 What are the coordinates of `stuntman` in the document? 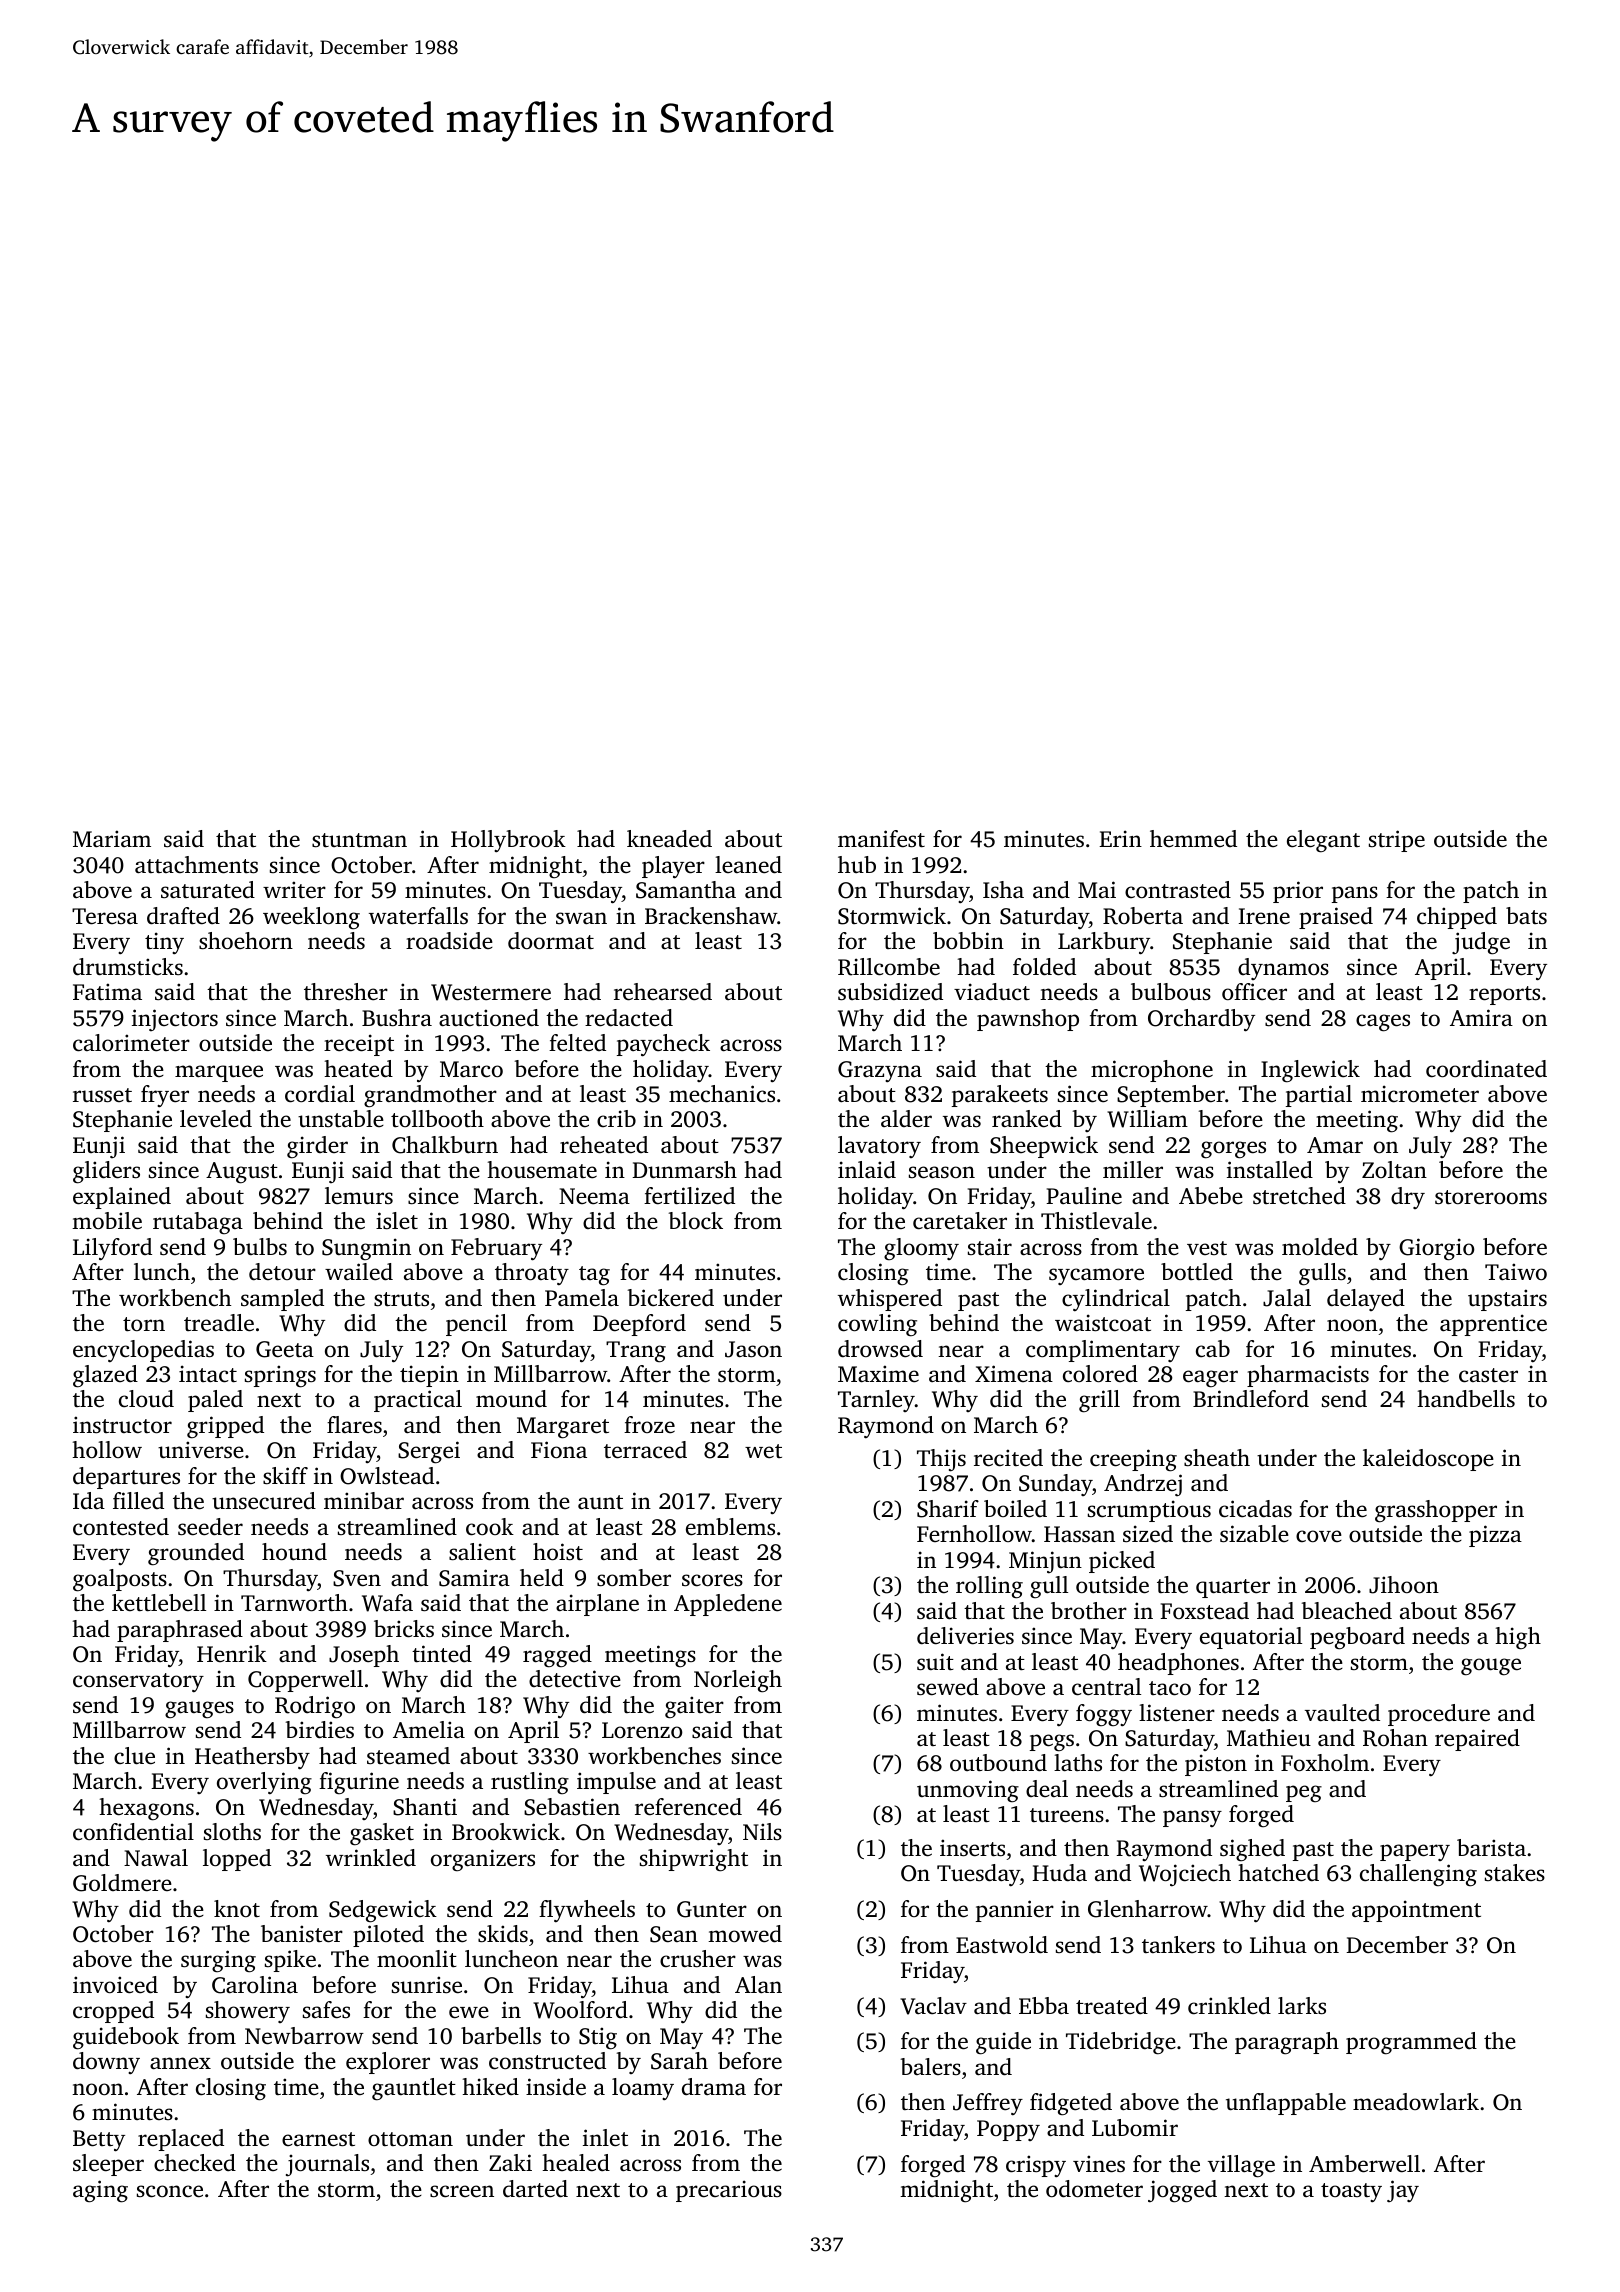 It's located at (359, 840).
